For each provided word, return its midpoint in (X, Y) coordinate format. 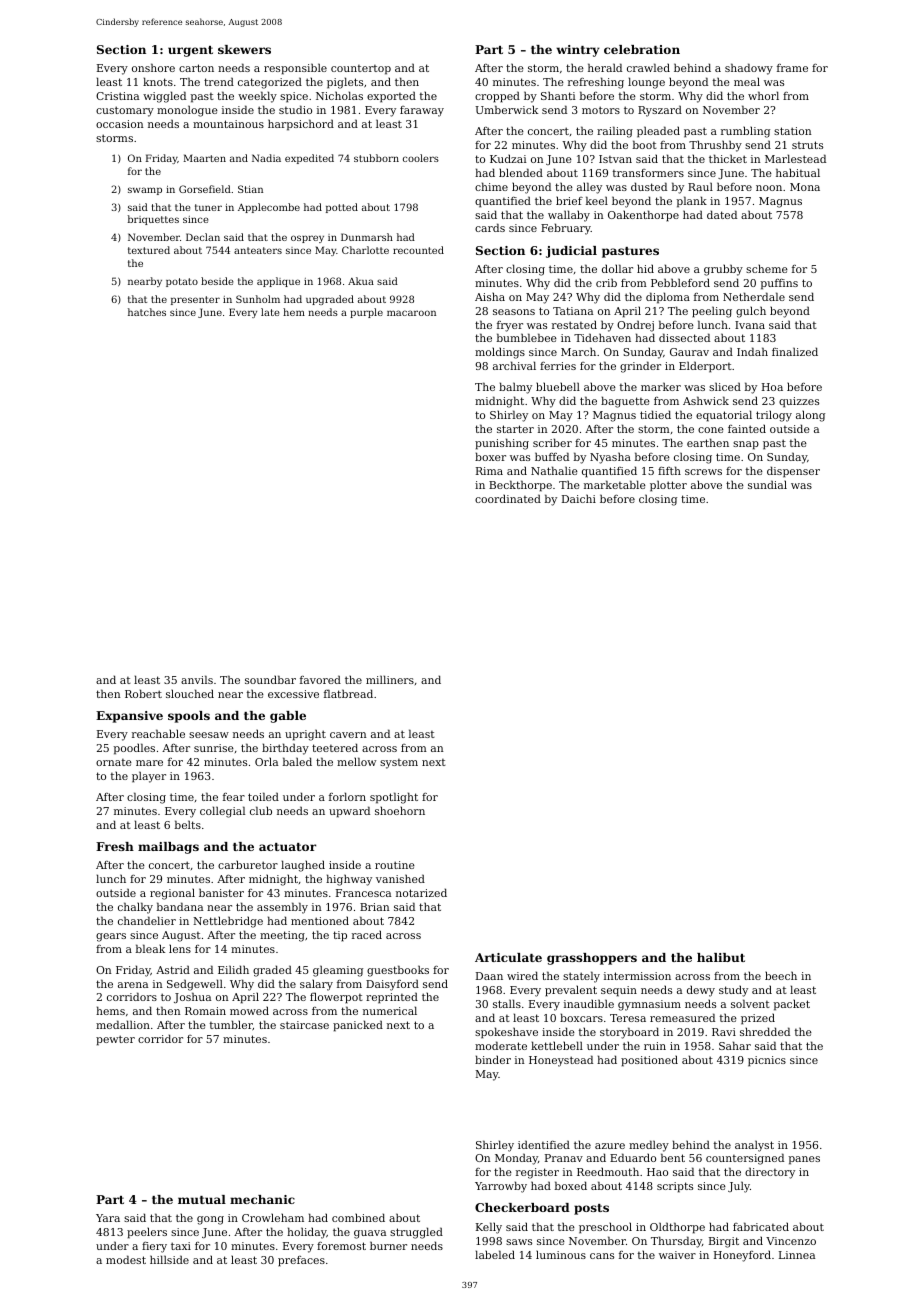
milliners (390, 679)
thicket (728, 158)
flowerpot (336, 998)
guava (370, 1234)
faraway (422, 111)
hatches (147, 312)
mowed (249, 1010)
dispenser (793, 472)
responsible (295, 69)
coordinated (508, 498)
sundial (767, 484)
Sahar (735, 1045)
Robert (143, 693)
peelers (147, 1233)
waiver (677, 1255)
